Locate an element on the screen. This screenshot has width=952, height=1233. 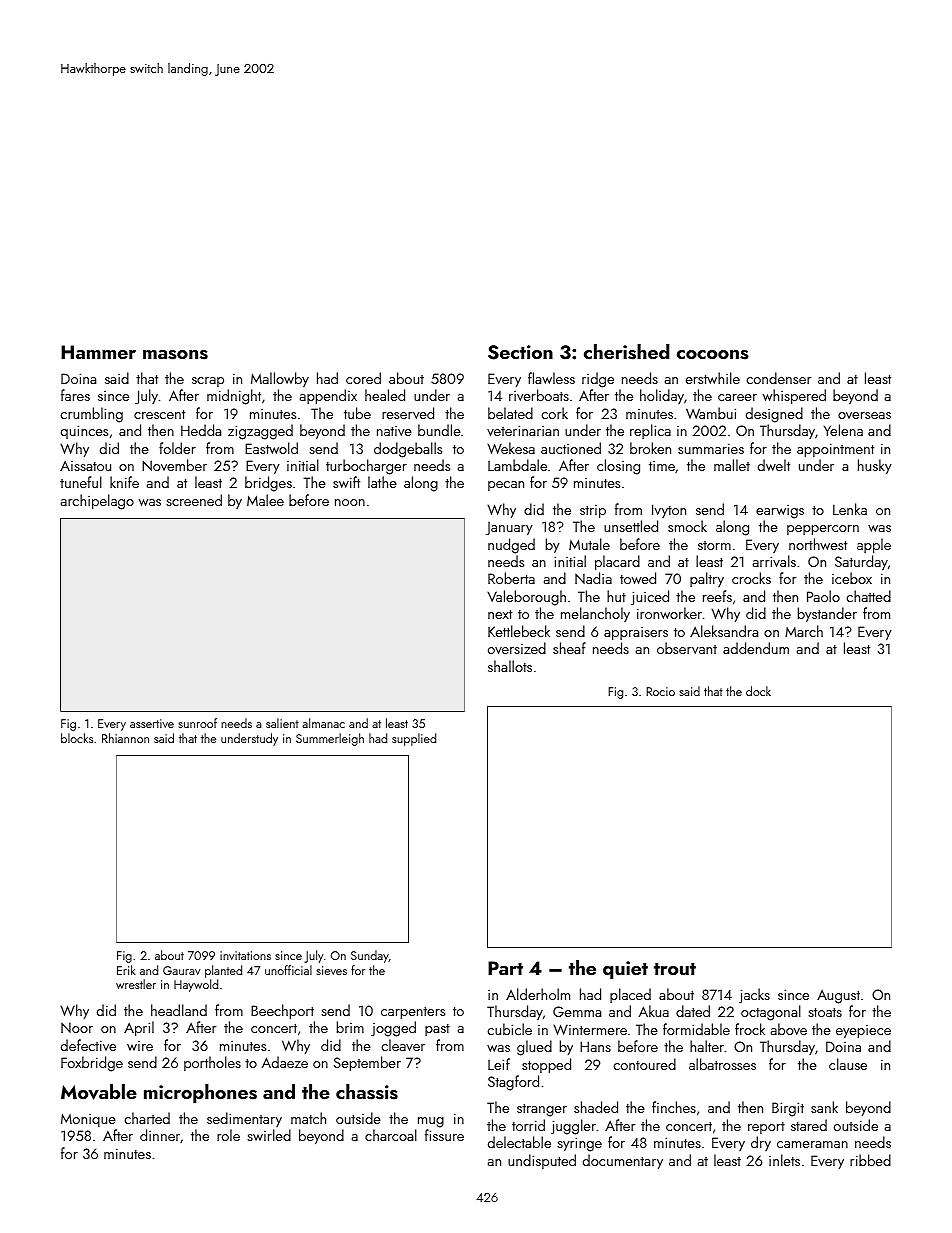
Aleksandra is located at coordinates (724, 631).
